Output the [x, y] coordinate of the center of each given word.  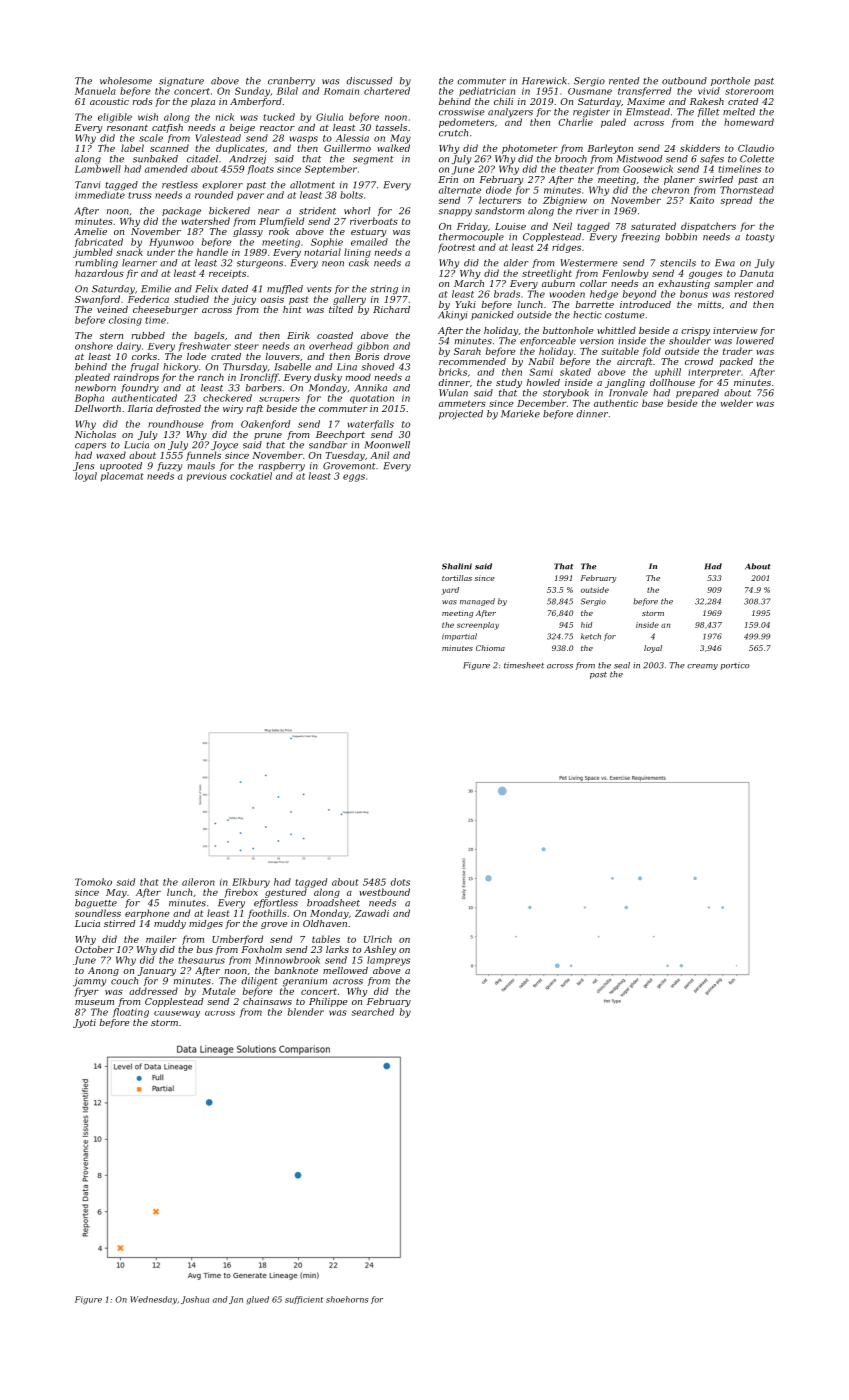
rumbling [96, 264]
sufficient [304, 1300]
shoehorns [347, 1299]
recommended [472, 361]
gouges [705, 275]
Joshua [195, 1300]
